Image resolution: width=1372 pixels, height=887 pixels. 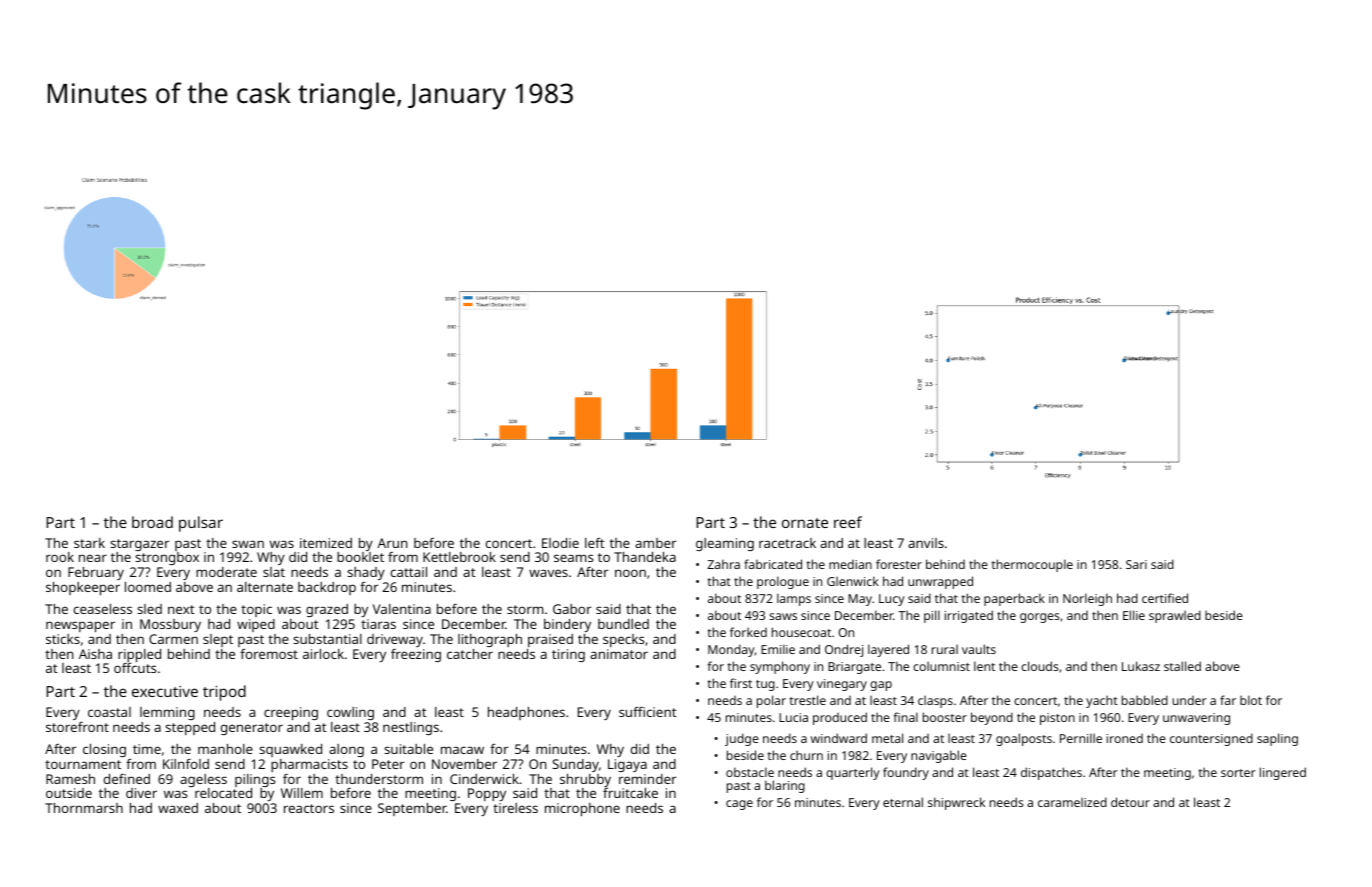 I want to click on Pernille, so click(x=1081, y=738).
